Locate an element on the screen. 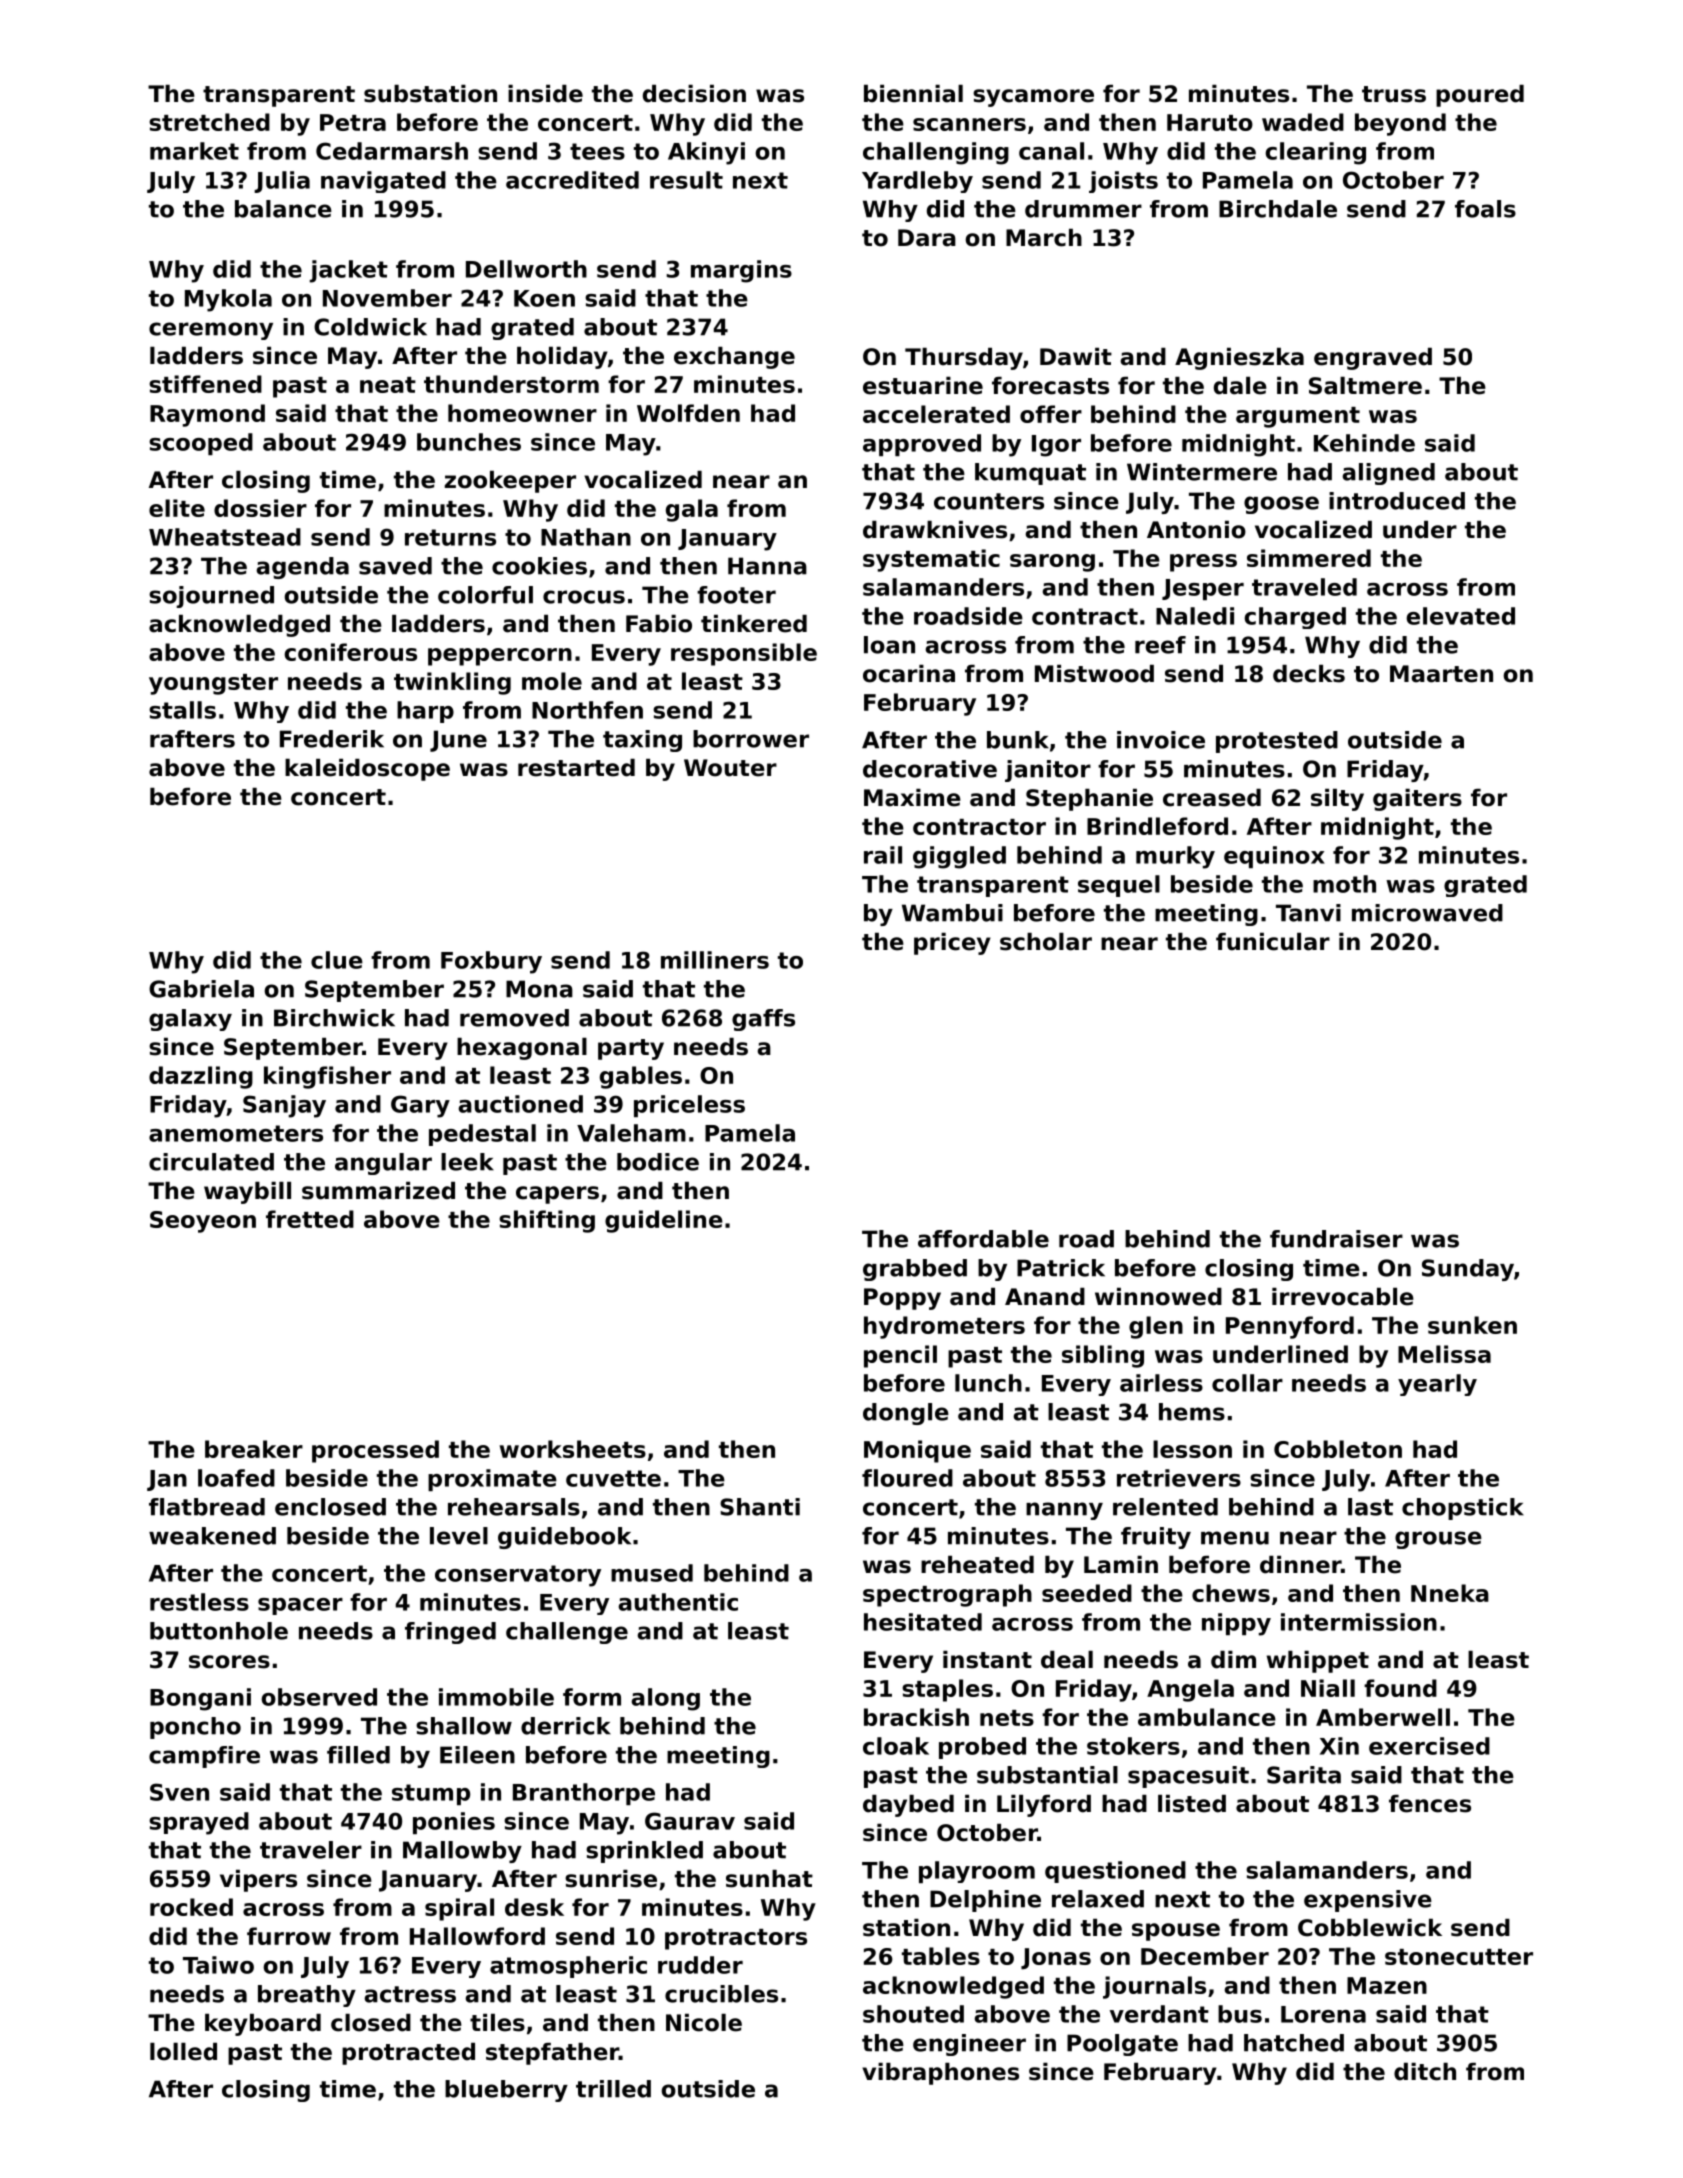  ditch is located at coordinates (1425, 2072).
